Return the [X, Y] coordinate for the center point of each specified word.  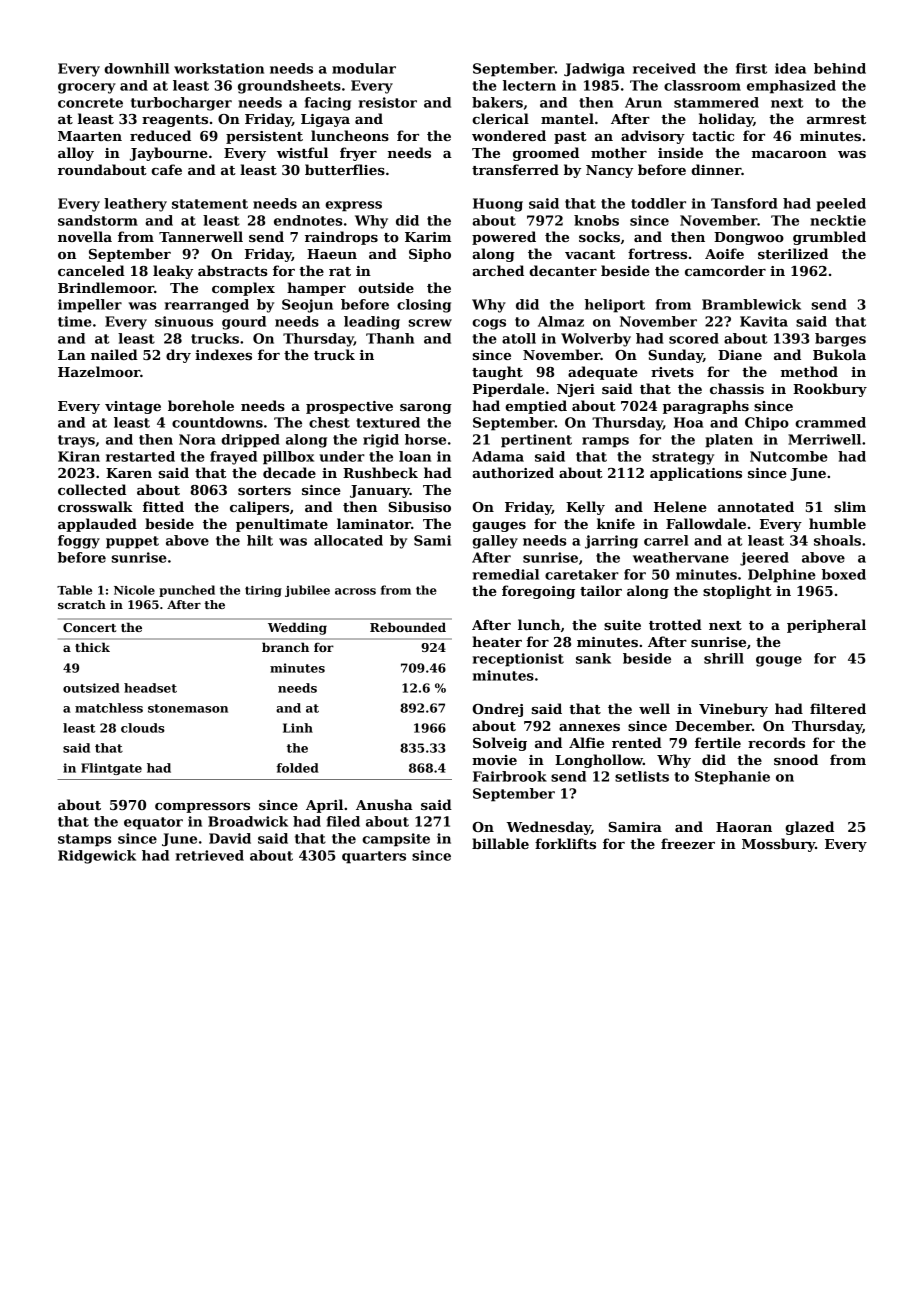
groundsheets [289, 87]
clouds [143, 728]
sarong [426, 409]
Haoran [744, 827]
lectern [529, 85]
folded [298, 768]
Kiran [79, 456]
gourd [244, 323]
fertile [718, 742]
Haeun [332, 254]
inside [680, 152]
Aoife [724, 253]
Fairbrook [510, 776]
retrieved [210, 855]
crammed [830, 422]
